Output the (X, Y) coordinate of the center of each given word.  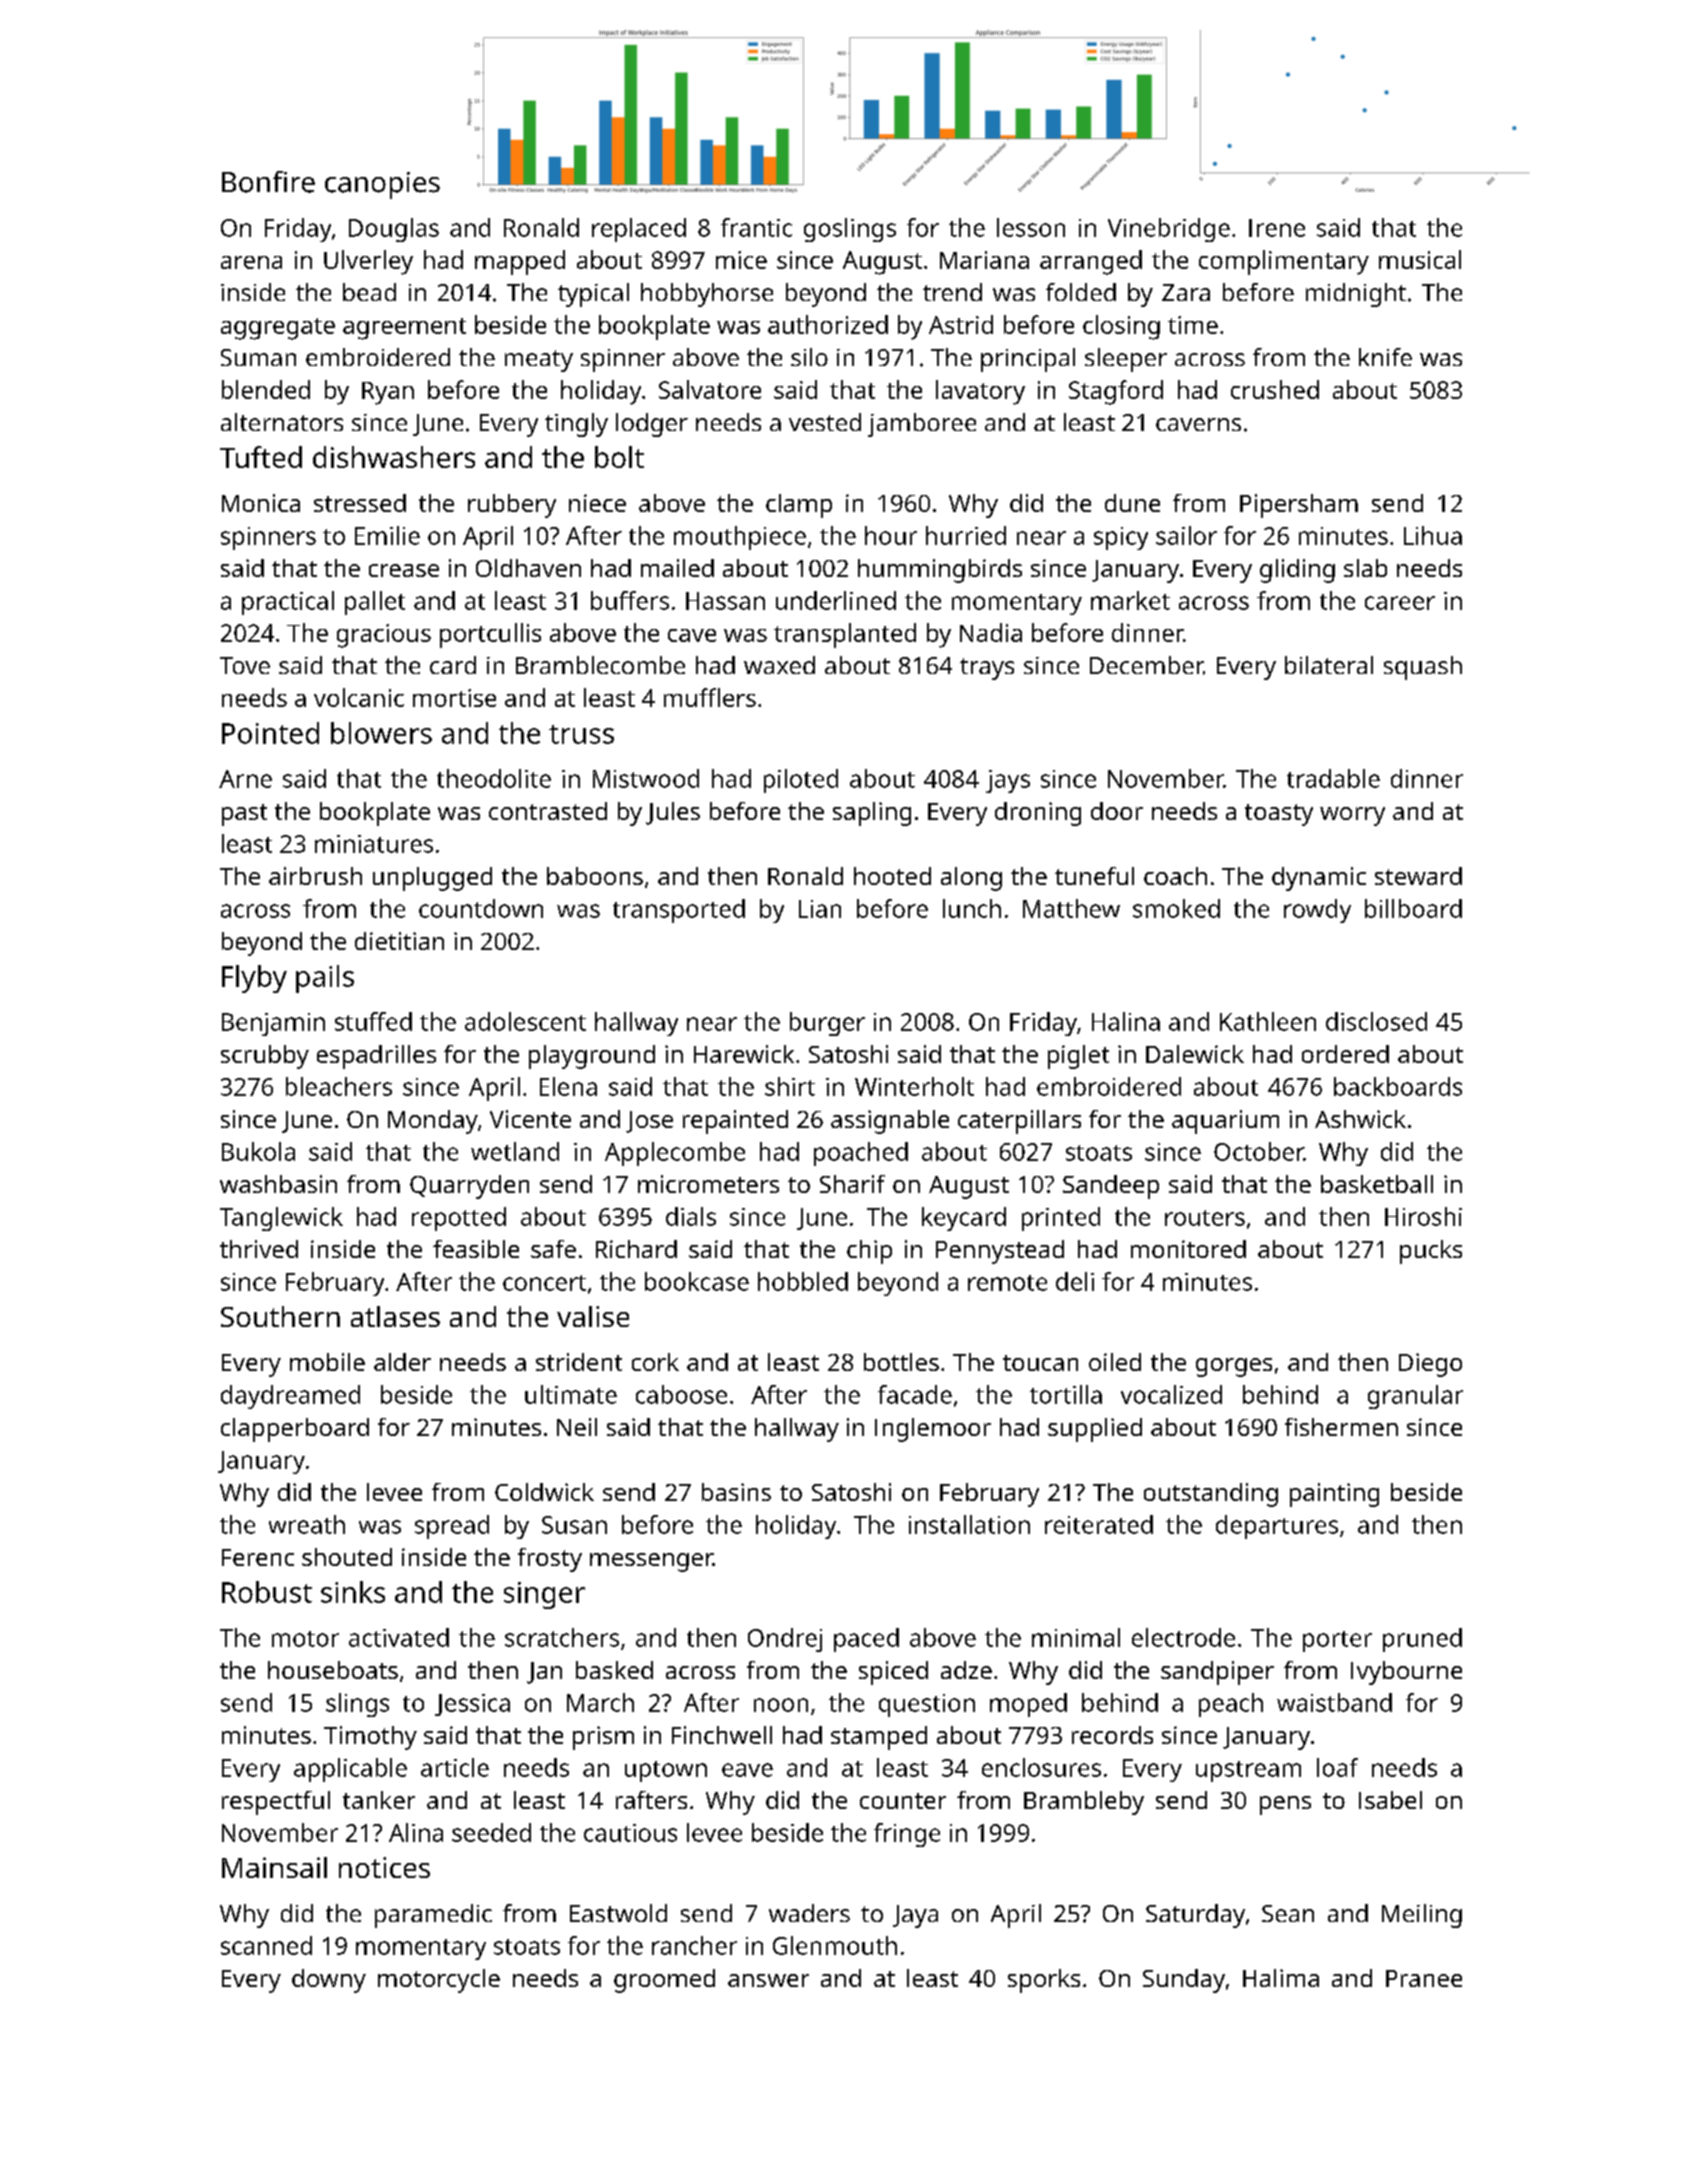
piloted (801, 781)
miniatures (374, 844)
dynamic (1319, 879)
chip (869, 1252)
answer (768, 1980)
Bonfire (268, 182)
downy (329, 1981)
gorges (1234, 1367)
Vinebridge (1169, 230)
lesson (1031, 227)
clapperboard (295, 1430)
